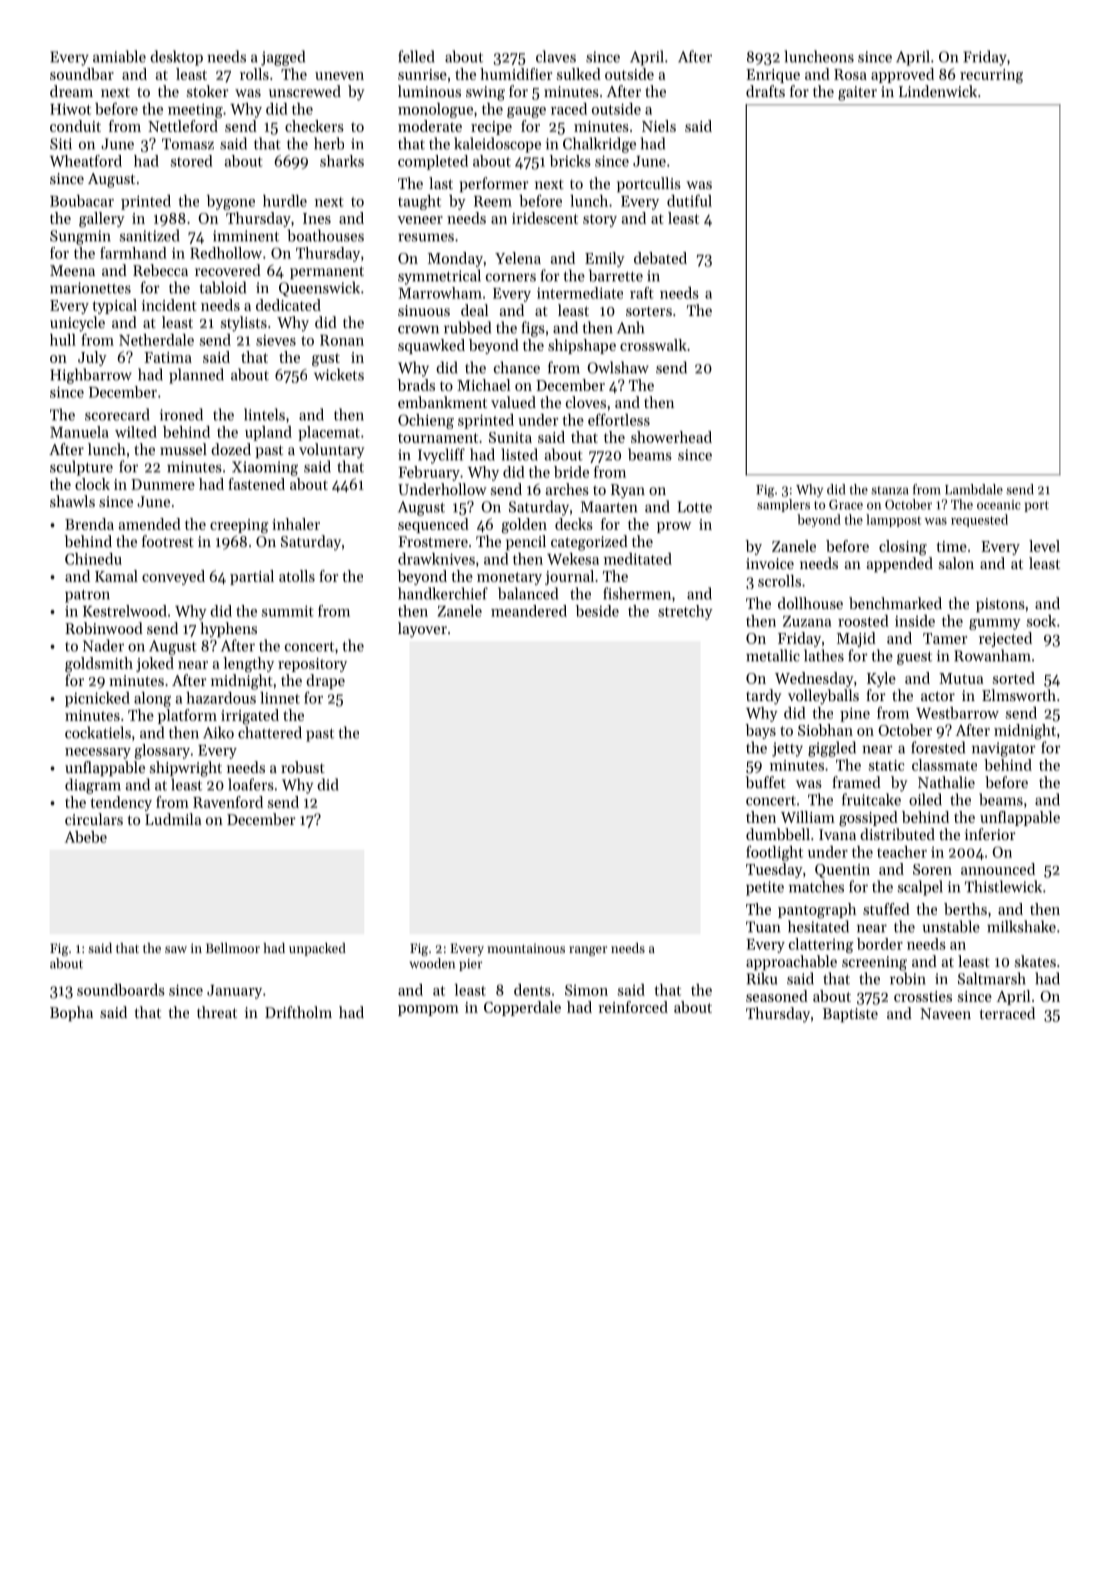  I want to click on Enrique, so click(773, 76).
